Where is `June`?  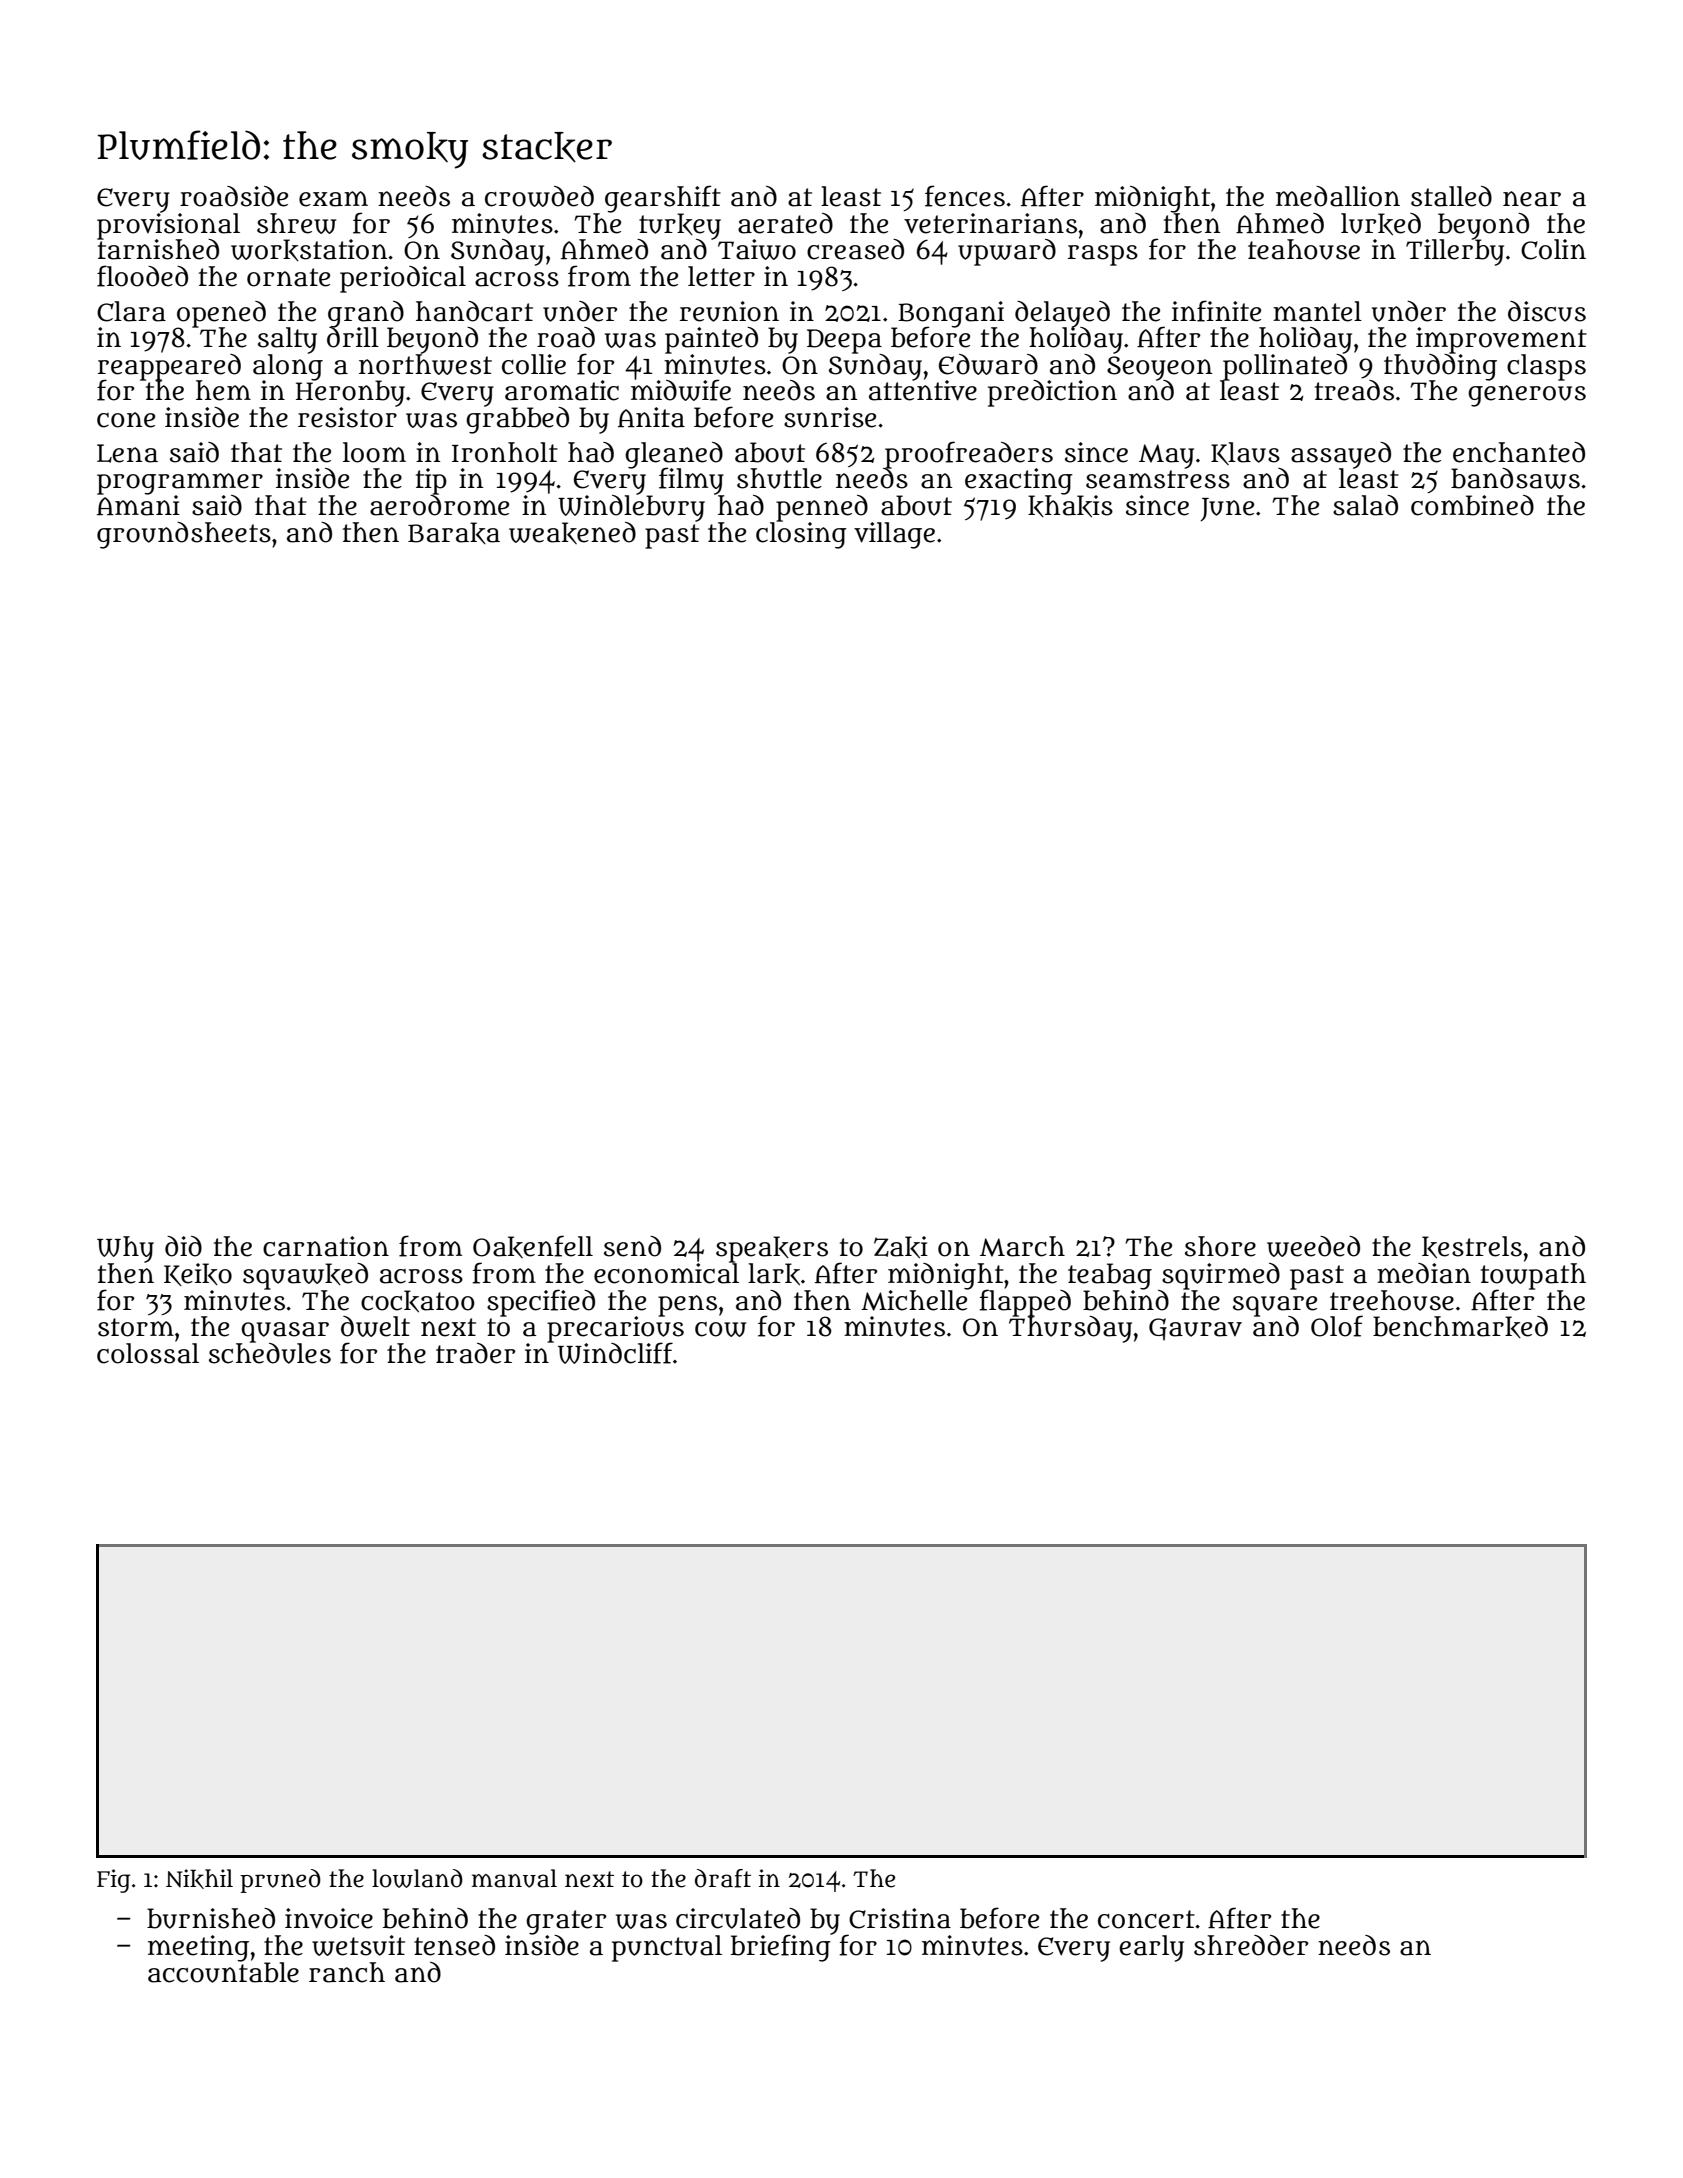 June is located at coordinates (1227, 510).
